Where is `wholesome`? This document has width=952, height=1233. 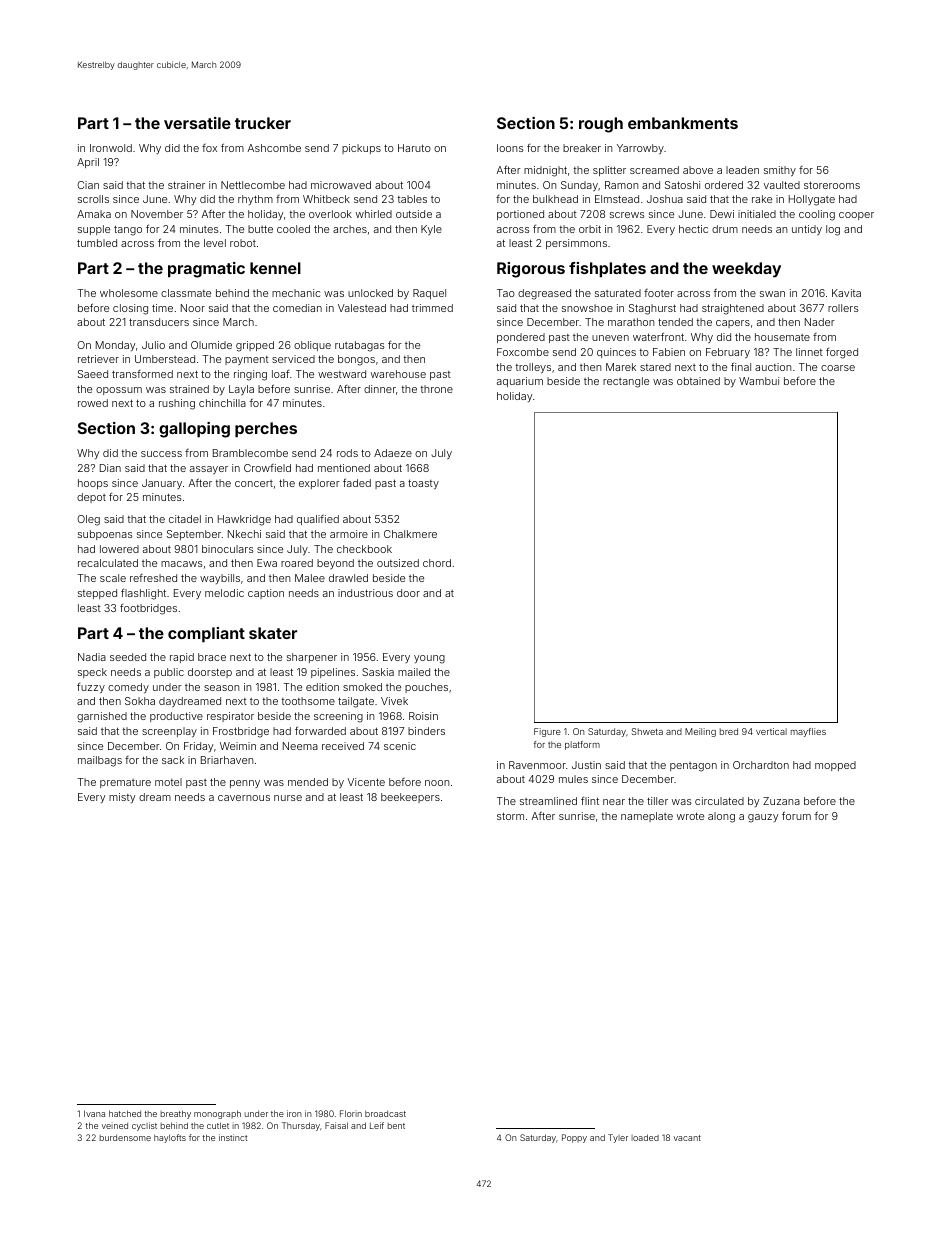 wholesome is located at coordinates (129, 293).
